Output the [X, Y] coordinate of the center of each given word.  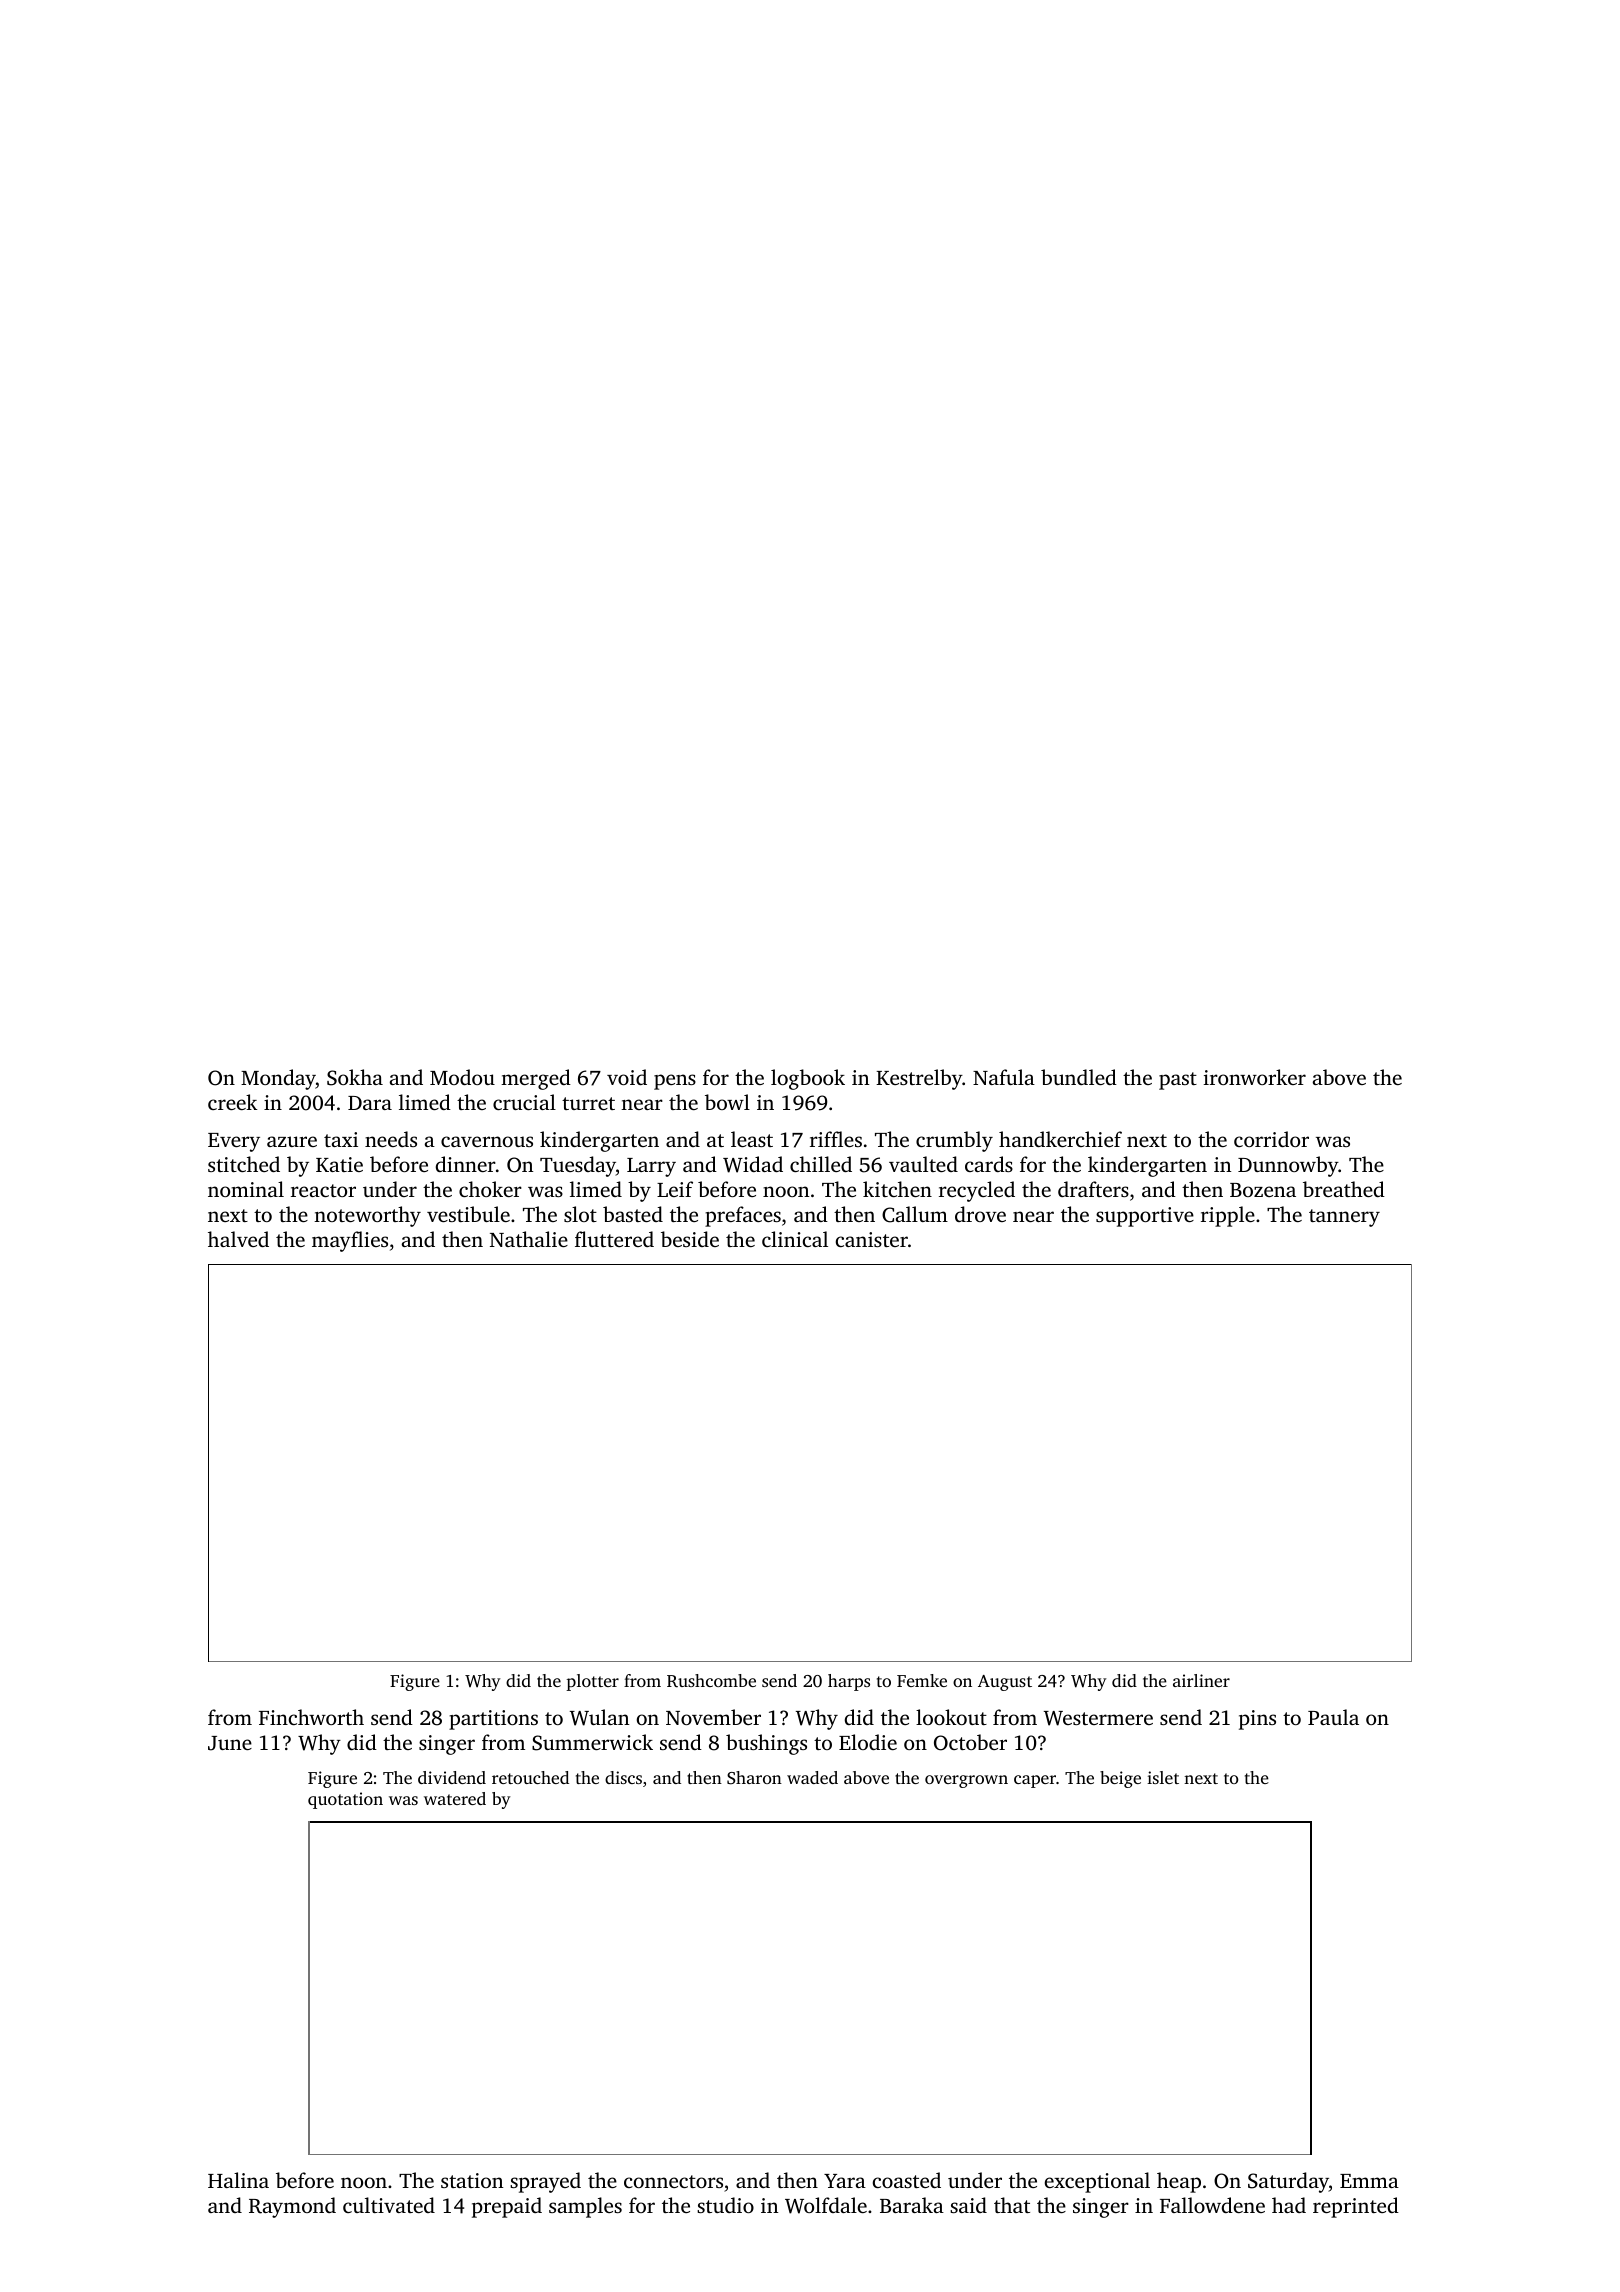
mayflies [350, 1241]
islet [1163, 1777]
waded [812, 1777]
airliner [1201, 1680]
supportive [1145, 1217]
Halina [238, 2180]
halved [238, 1239]
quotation [345, 1800]
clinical [795, 1239]
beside [690, 1239]
